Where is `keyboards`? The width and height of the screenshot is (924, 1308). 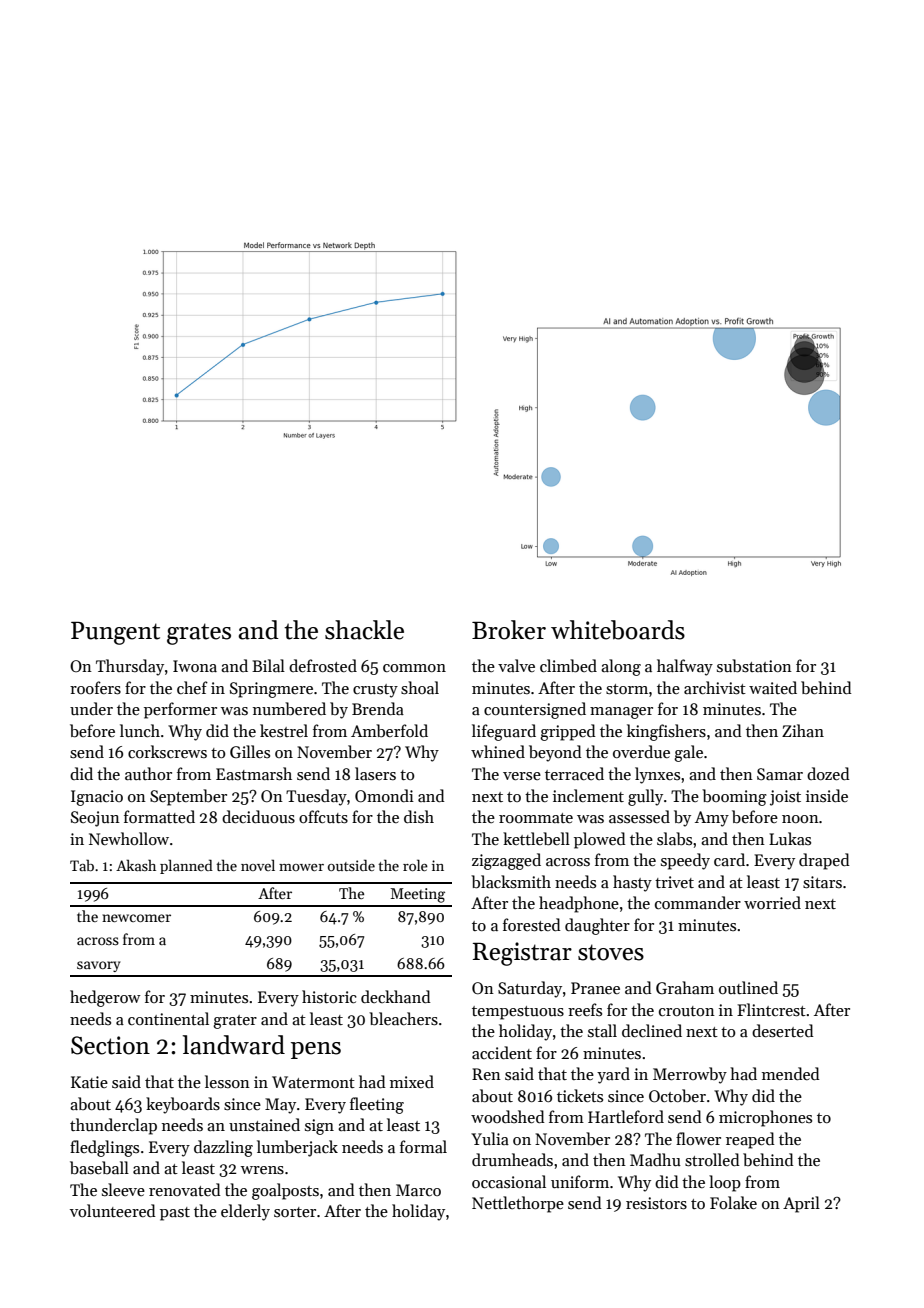
keyboards is located at coordinates (183, 1105).
